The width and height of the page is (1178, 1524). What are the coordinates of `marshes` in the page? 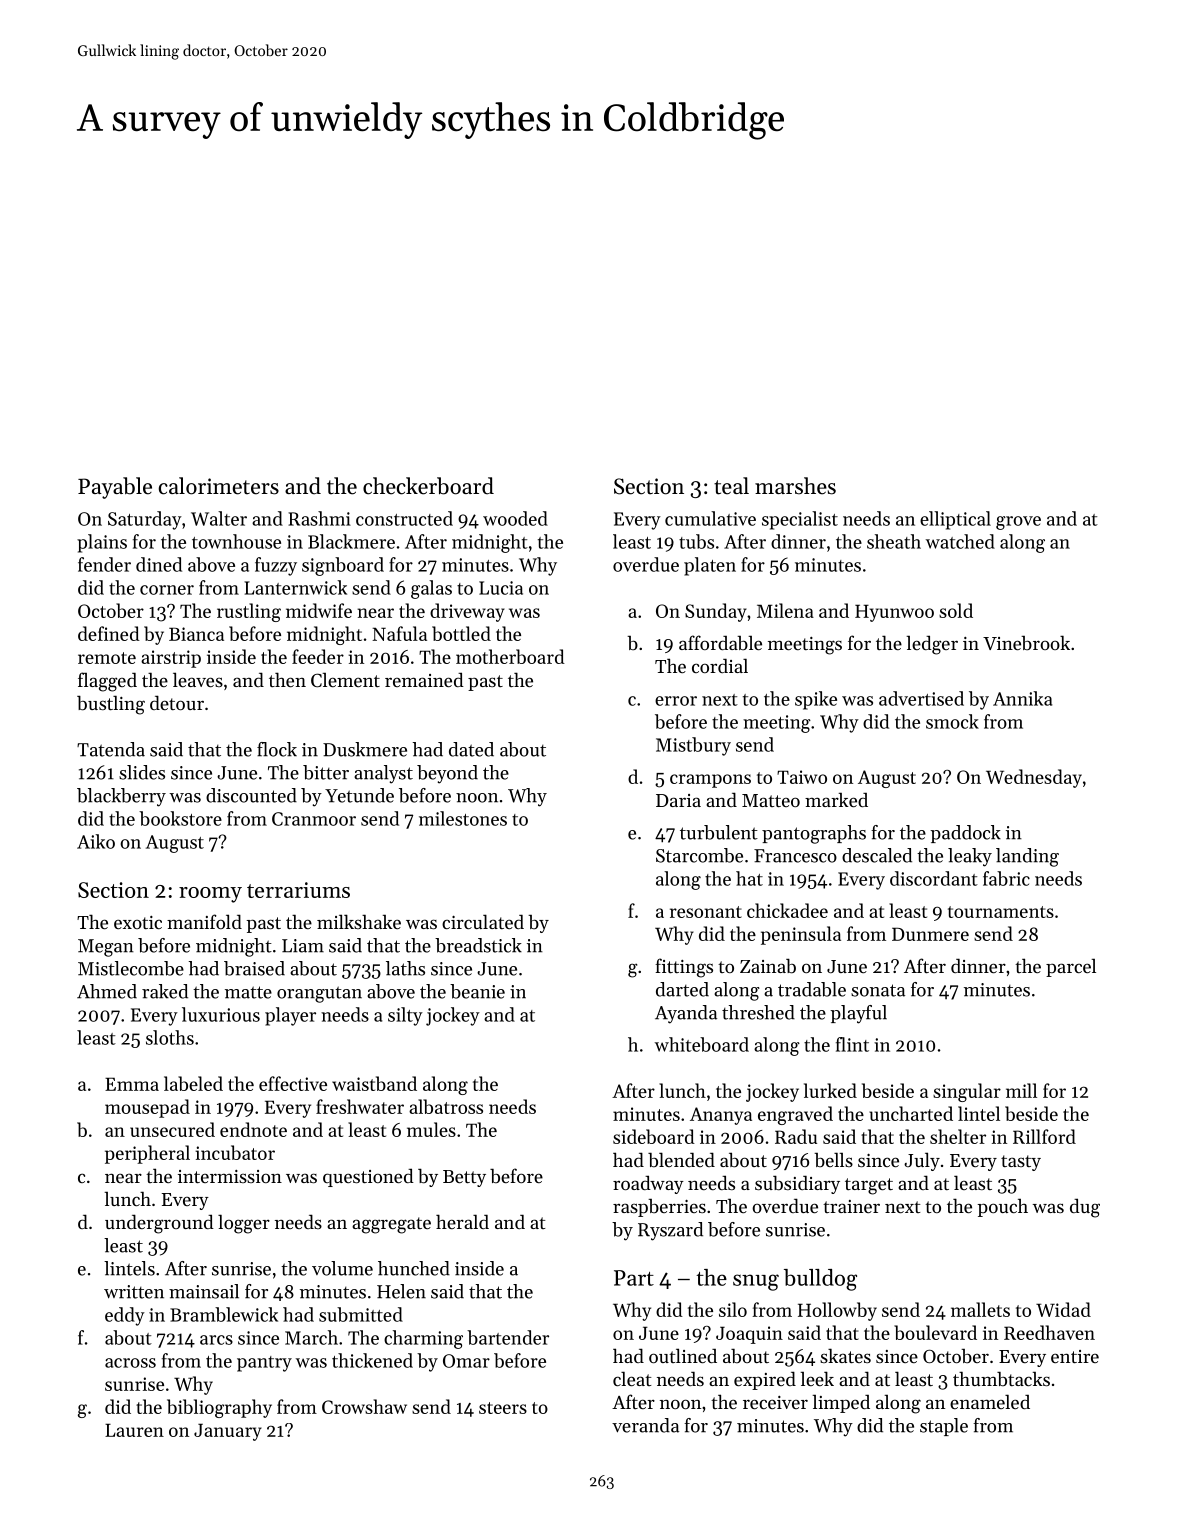 It's located at (795, 486).
